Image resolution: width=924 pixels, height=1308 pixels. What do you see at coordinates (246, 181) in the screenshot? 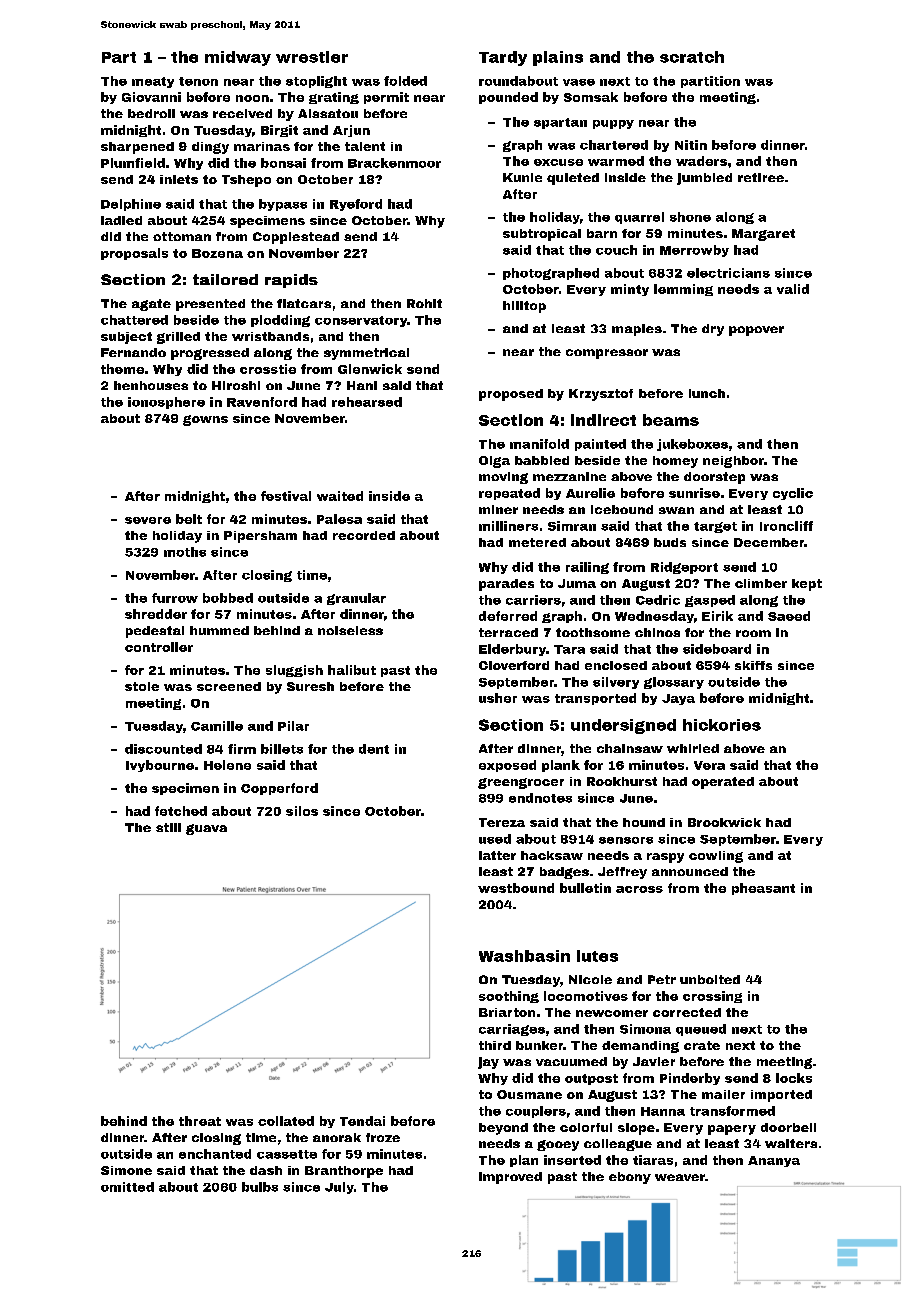
I see `Tshepo` at bounding box center [246, 181].
